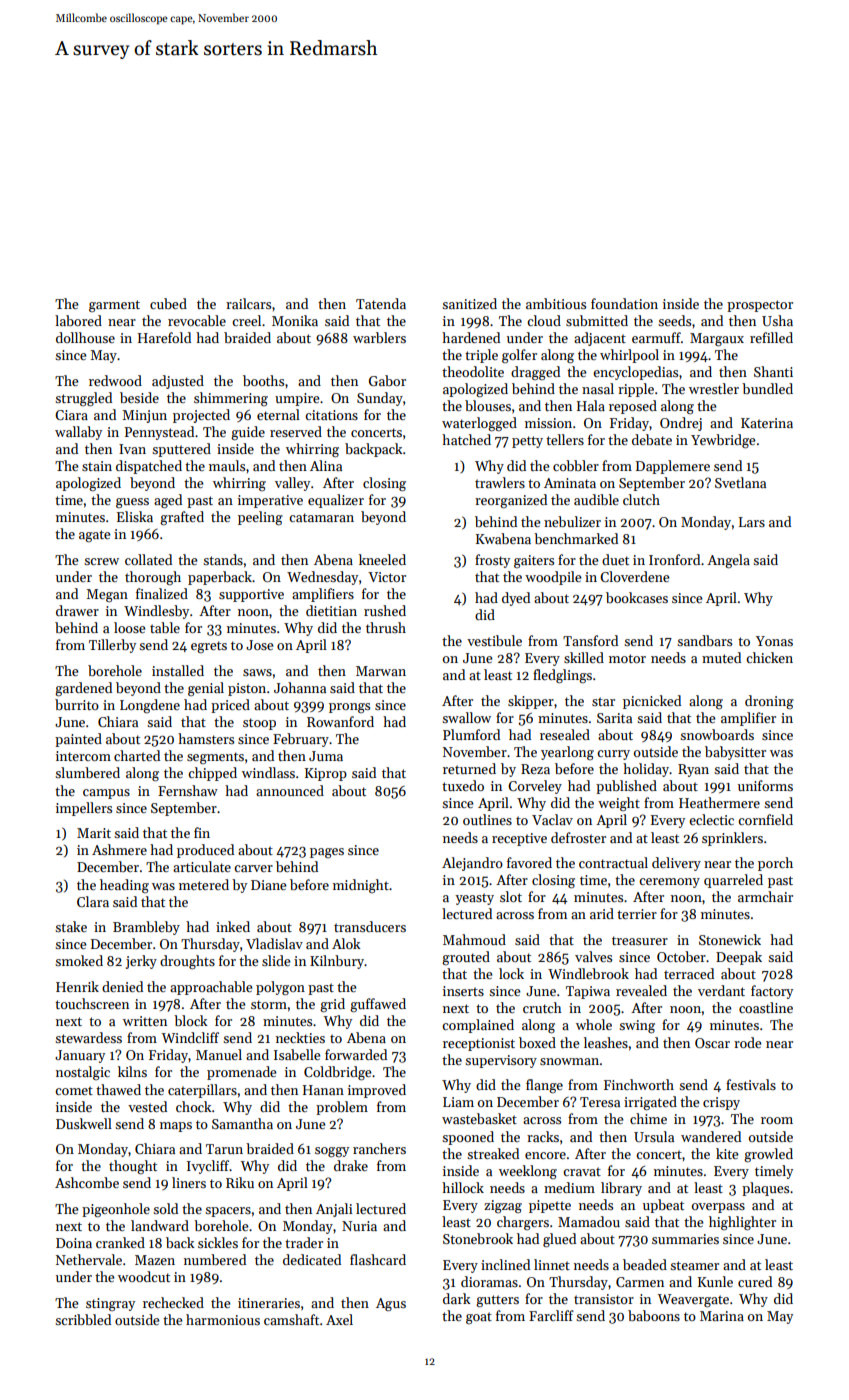 The width and height of the document is (849, 1400). Describe the element at coordinates (159, 433) in the document. I see `Pennystead` at that location.
